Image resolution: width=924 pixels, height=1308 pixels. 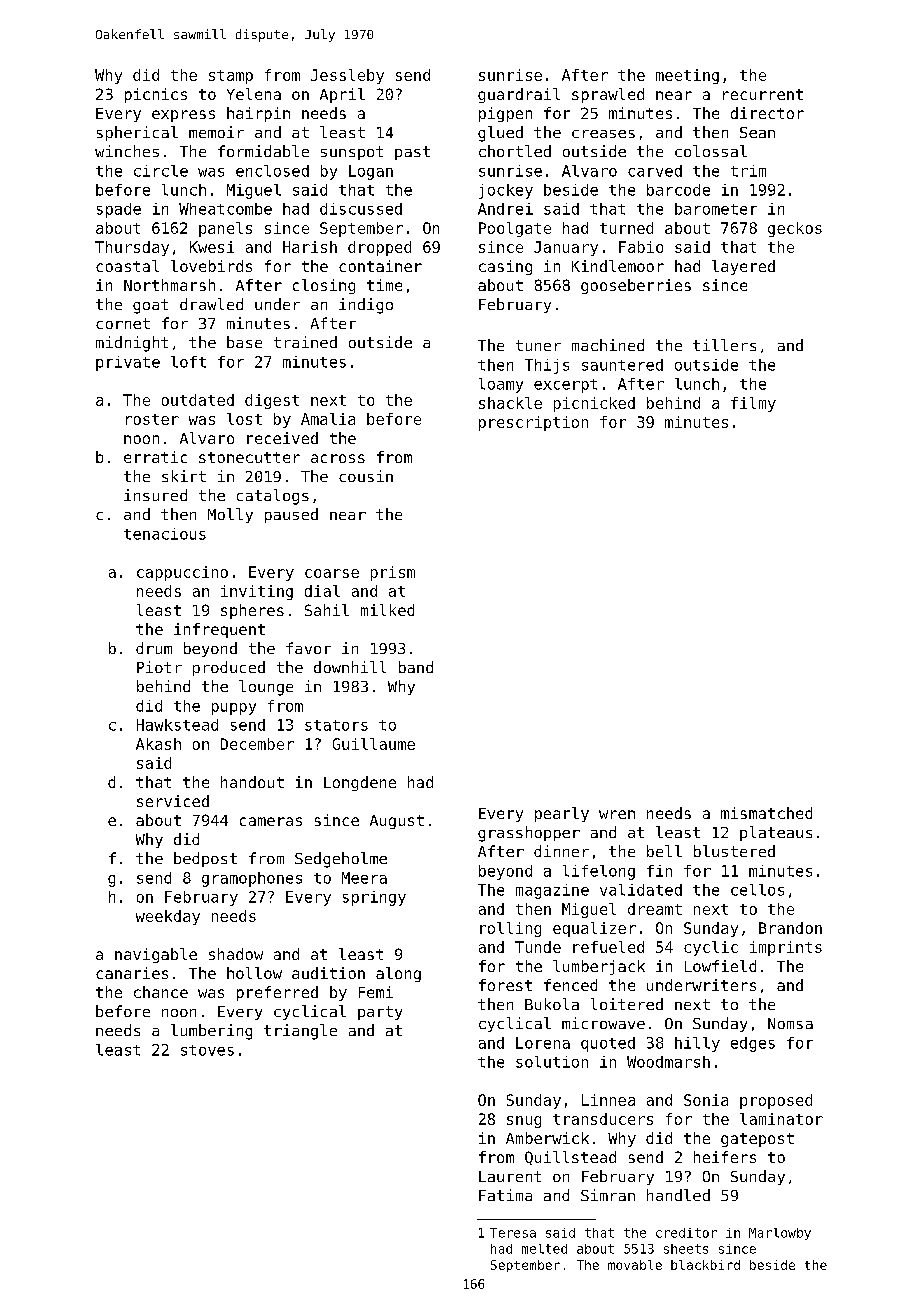 What do you see at coordinates (207, 1050) in the screenshot?
I see `stoves` at bounding box center [207, 1050].
